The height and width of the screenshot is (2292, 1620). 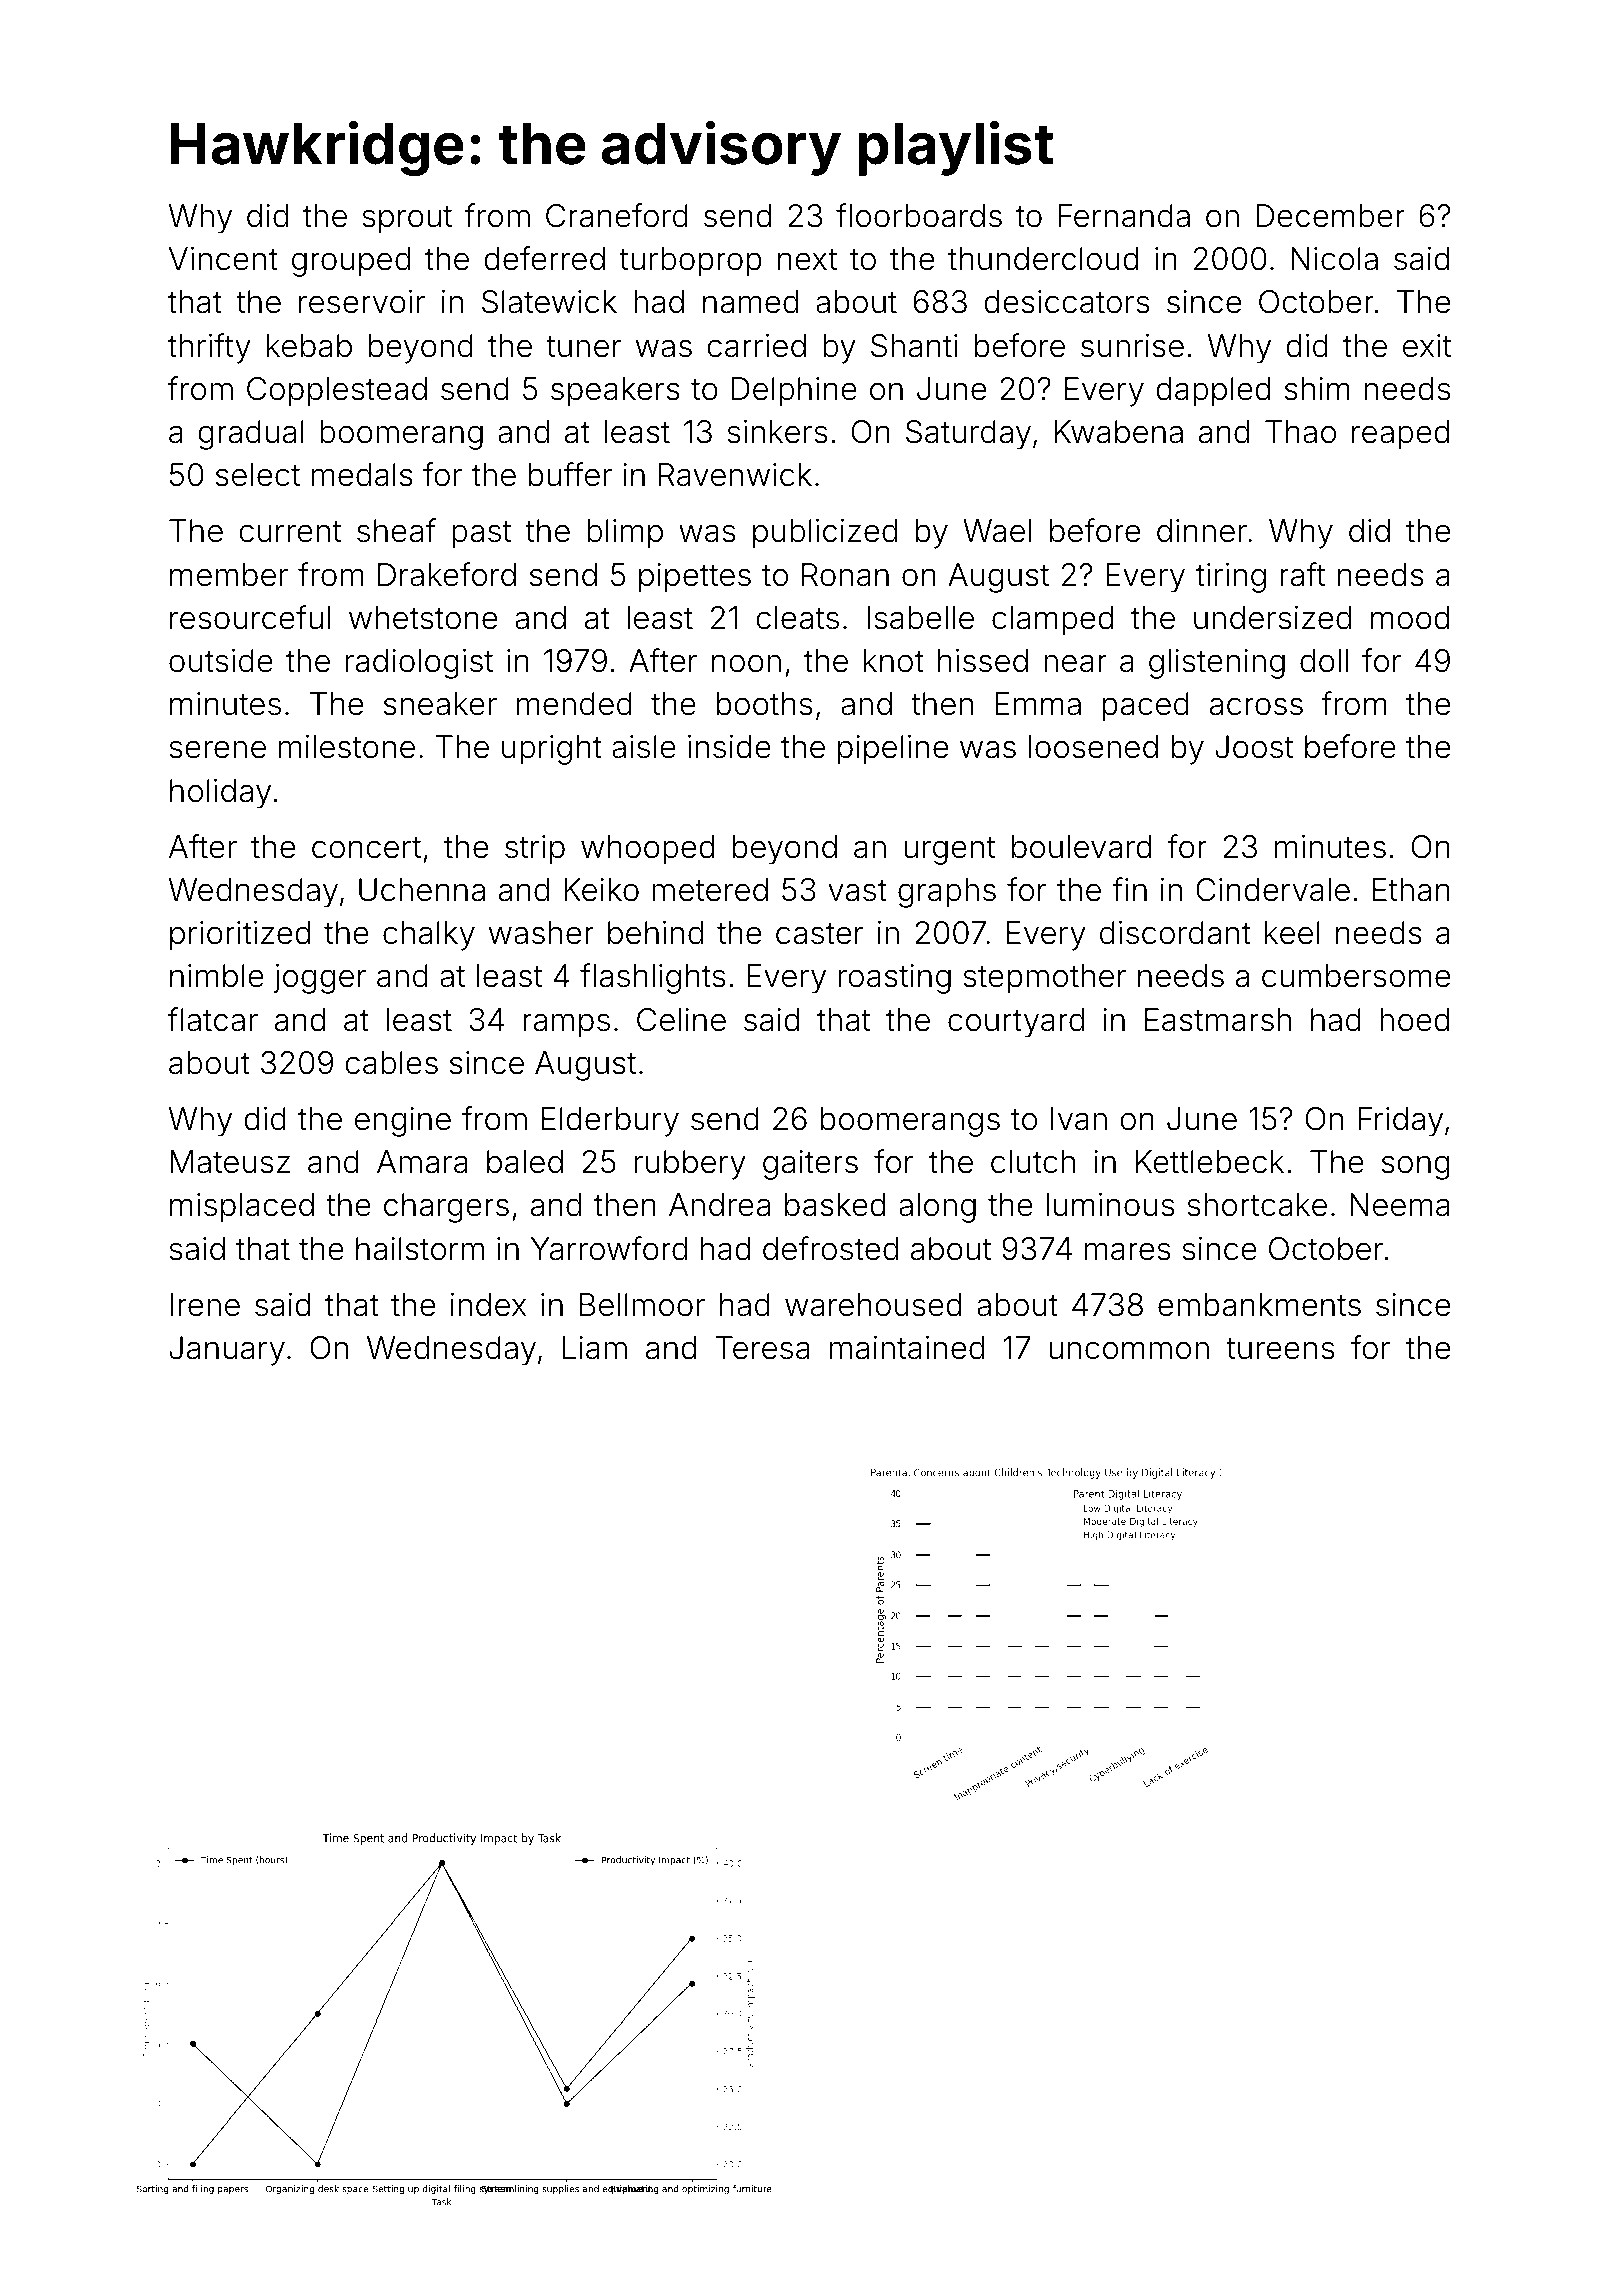 What do you see at coordinates (420, 1249) in the screenshot?
I see `hailstorm` at bounding box center [420, 1249].
